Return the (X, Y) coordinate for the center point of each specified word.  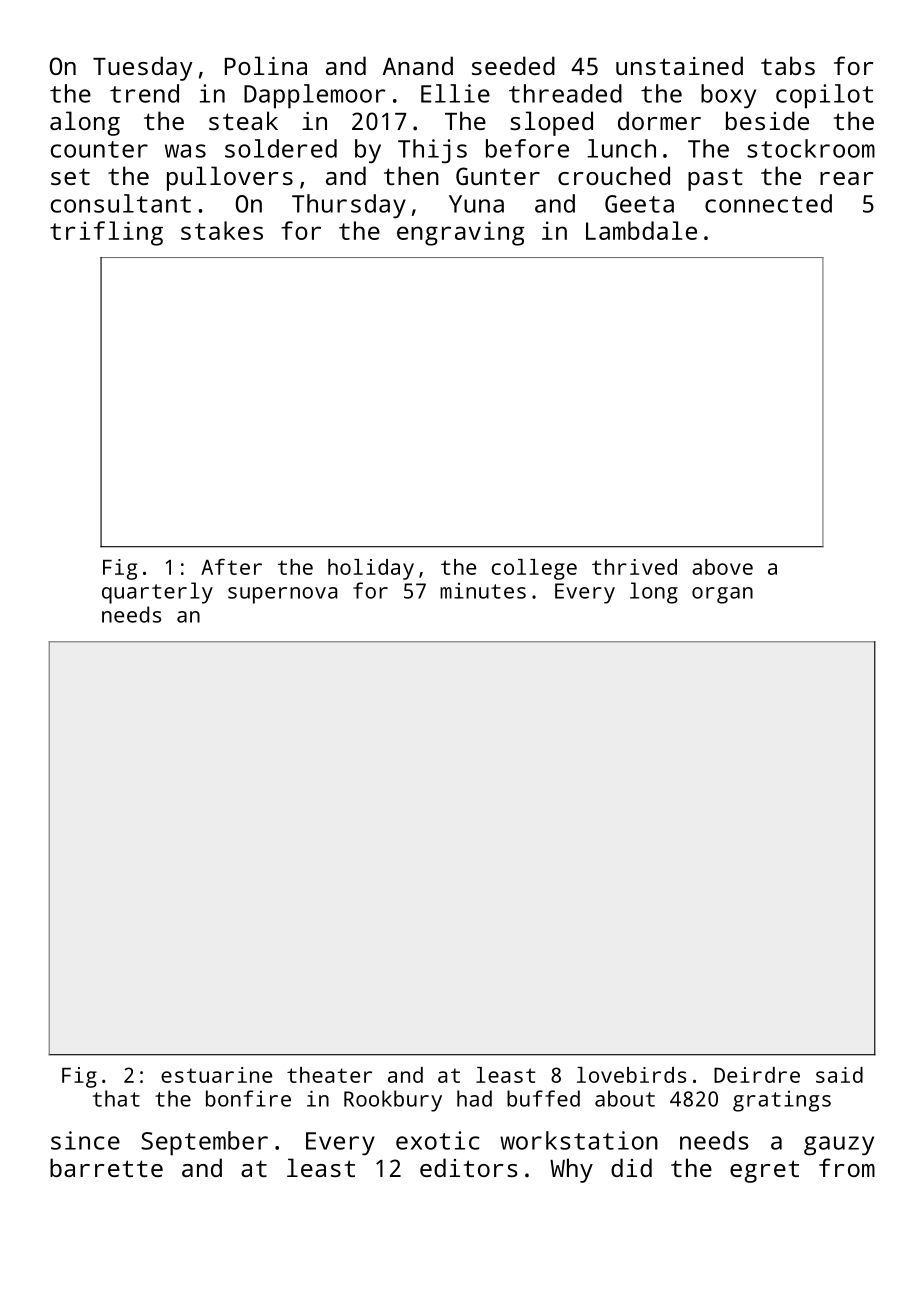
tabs (788, 65)
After (231, 566)
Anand (418, 65)
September (204, 1143)
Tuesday (143, 68)
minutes (483, 591)
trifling (106, 233)
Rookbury (393, 1101)
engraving (460, 233)
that (116, 1098)
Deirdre (757, 1075)
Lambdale (641, 230)
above (722, 567)
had (474, 1098)
